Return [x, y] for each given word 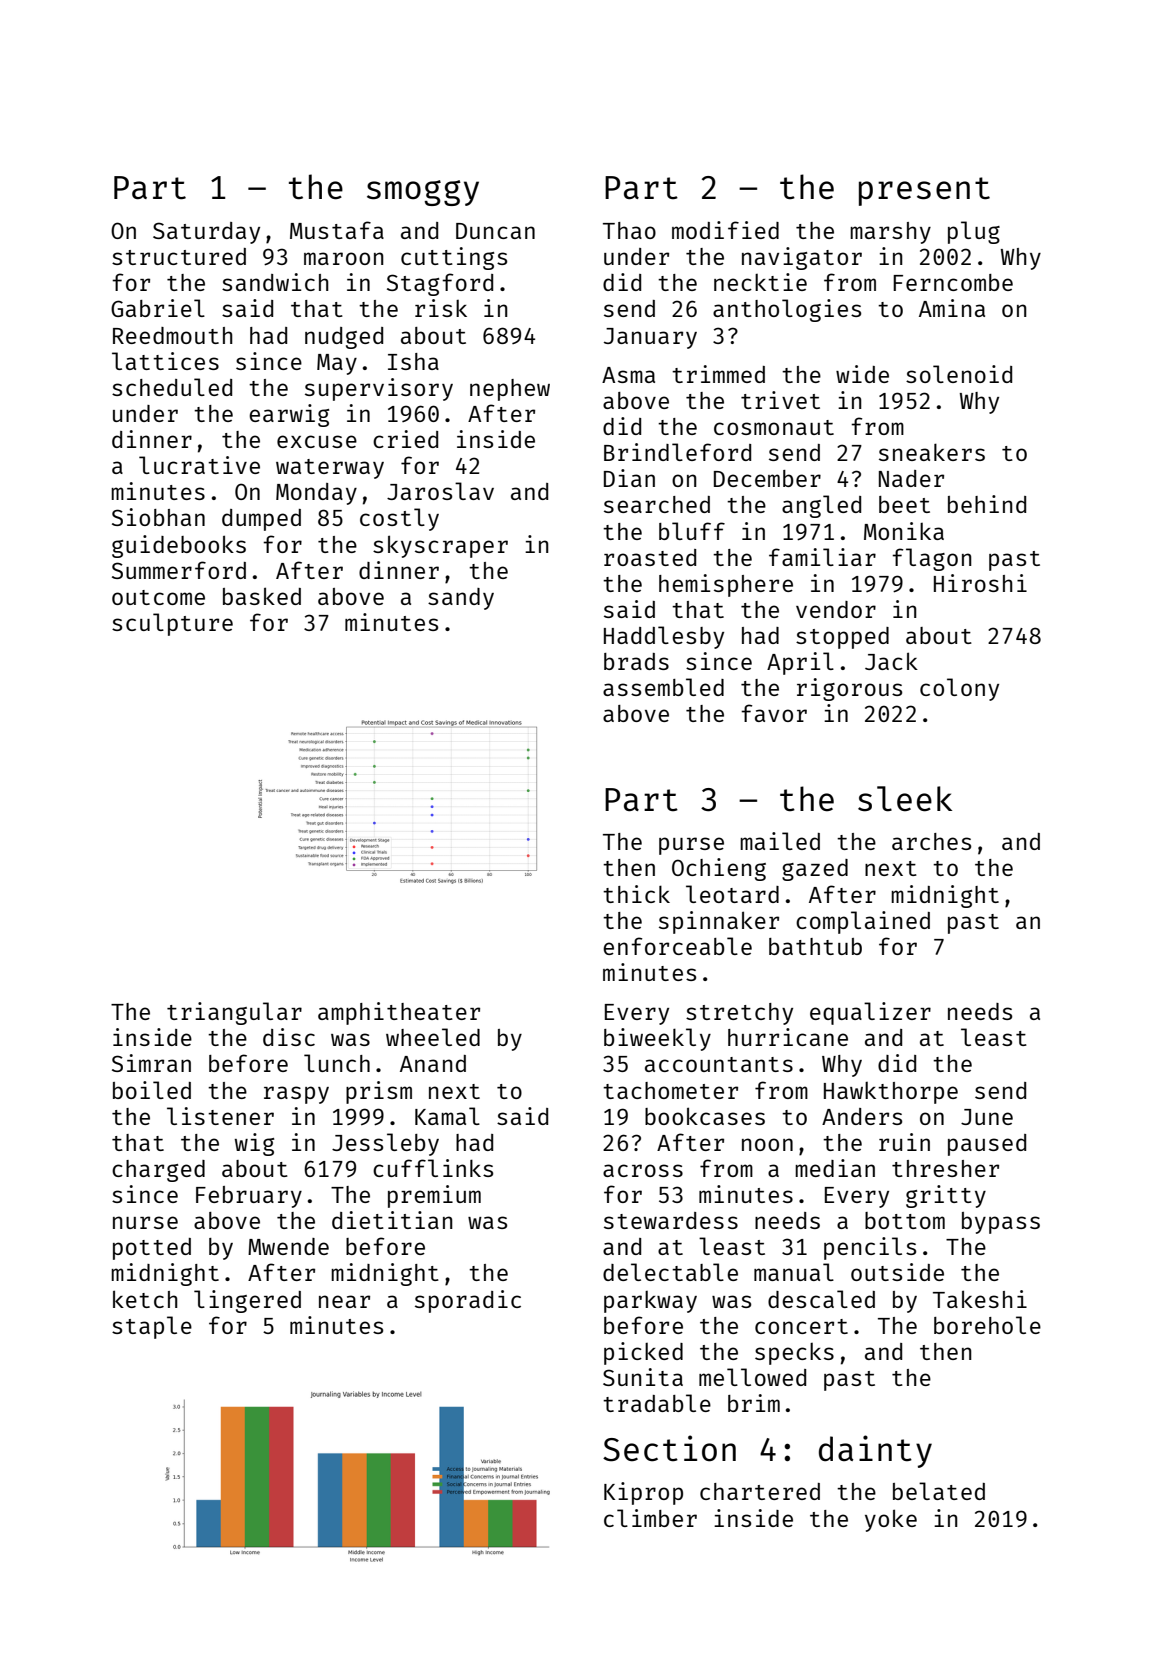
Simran [151, 1063]
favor [774, 713]
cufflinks [433, 1168]
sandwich [275, 282]
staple [152, 1327]
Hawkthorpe [891, 1093]
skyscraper [440, 546]
